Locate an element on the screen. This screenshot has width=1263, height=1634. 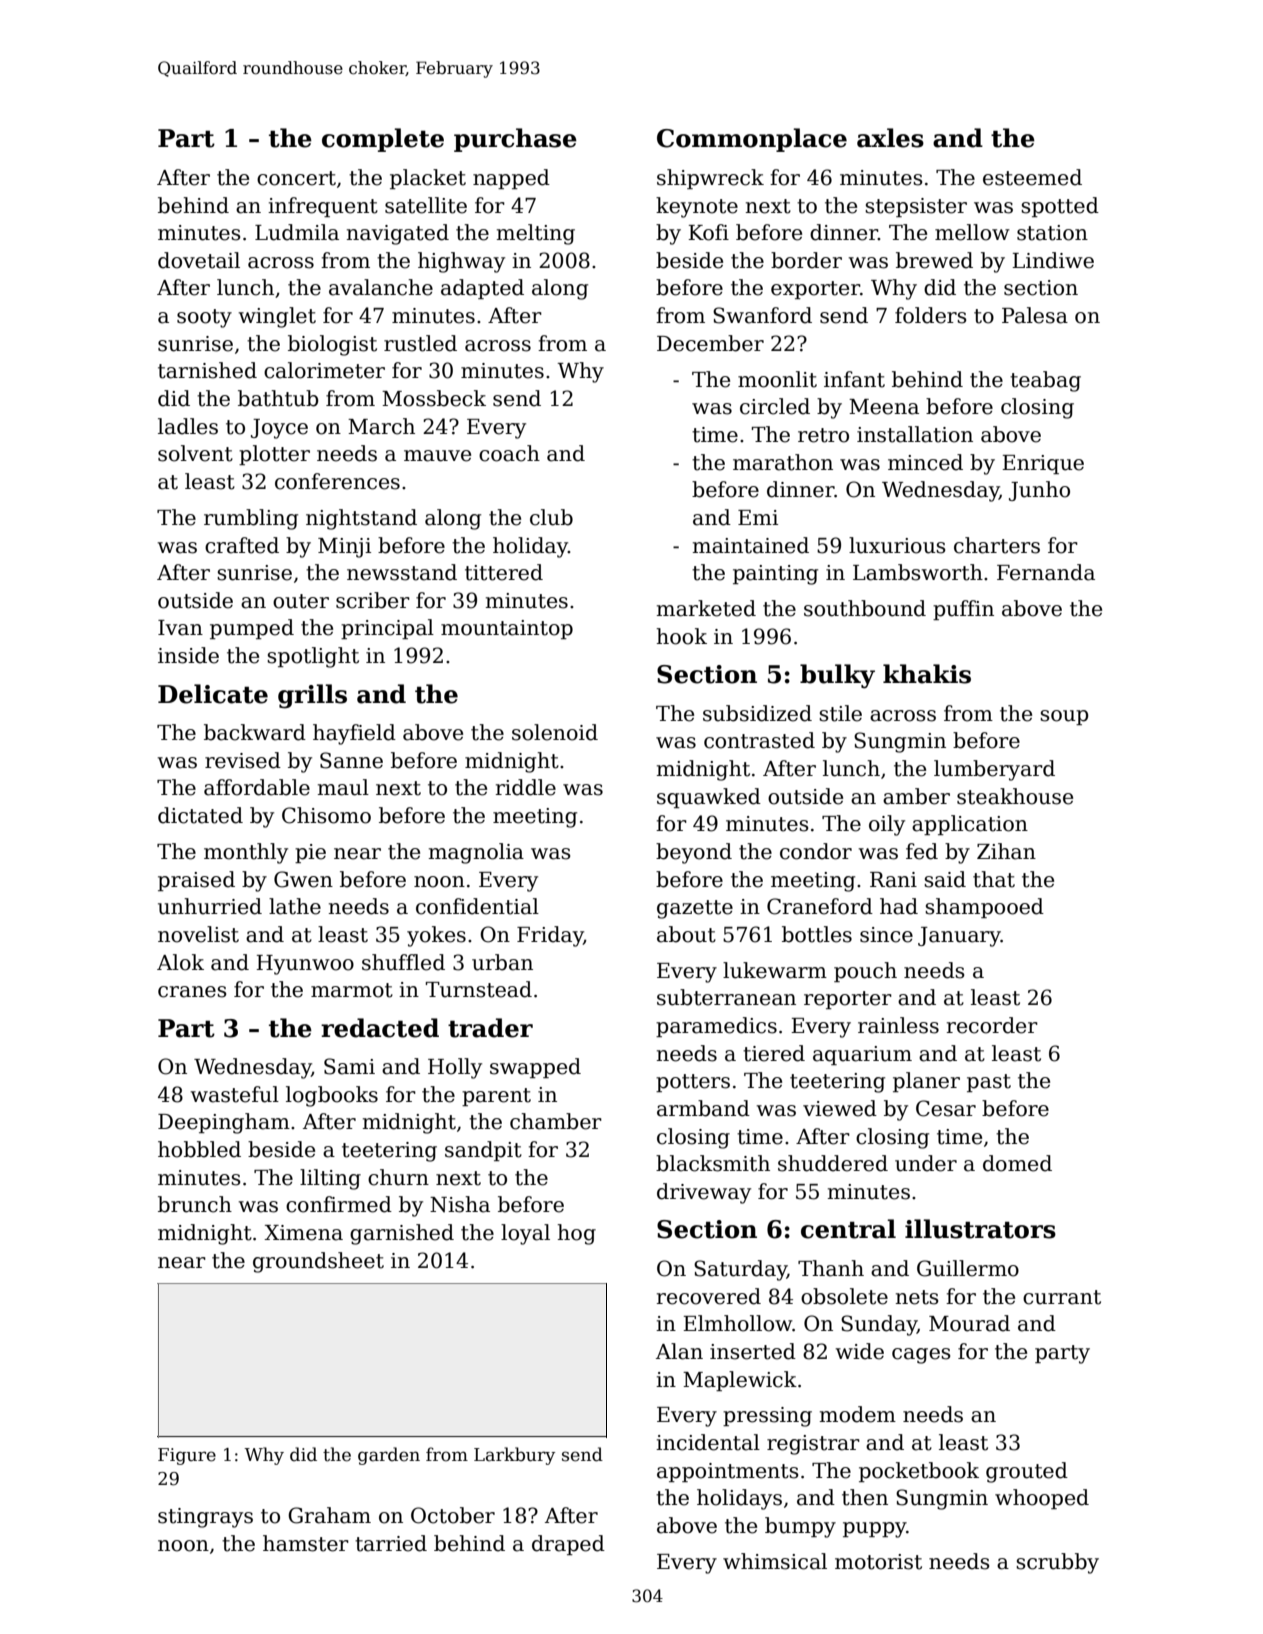
complete is located at coordinates (383, 140).
